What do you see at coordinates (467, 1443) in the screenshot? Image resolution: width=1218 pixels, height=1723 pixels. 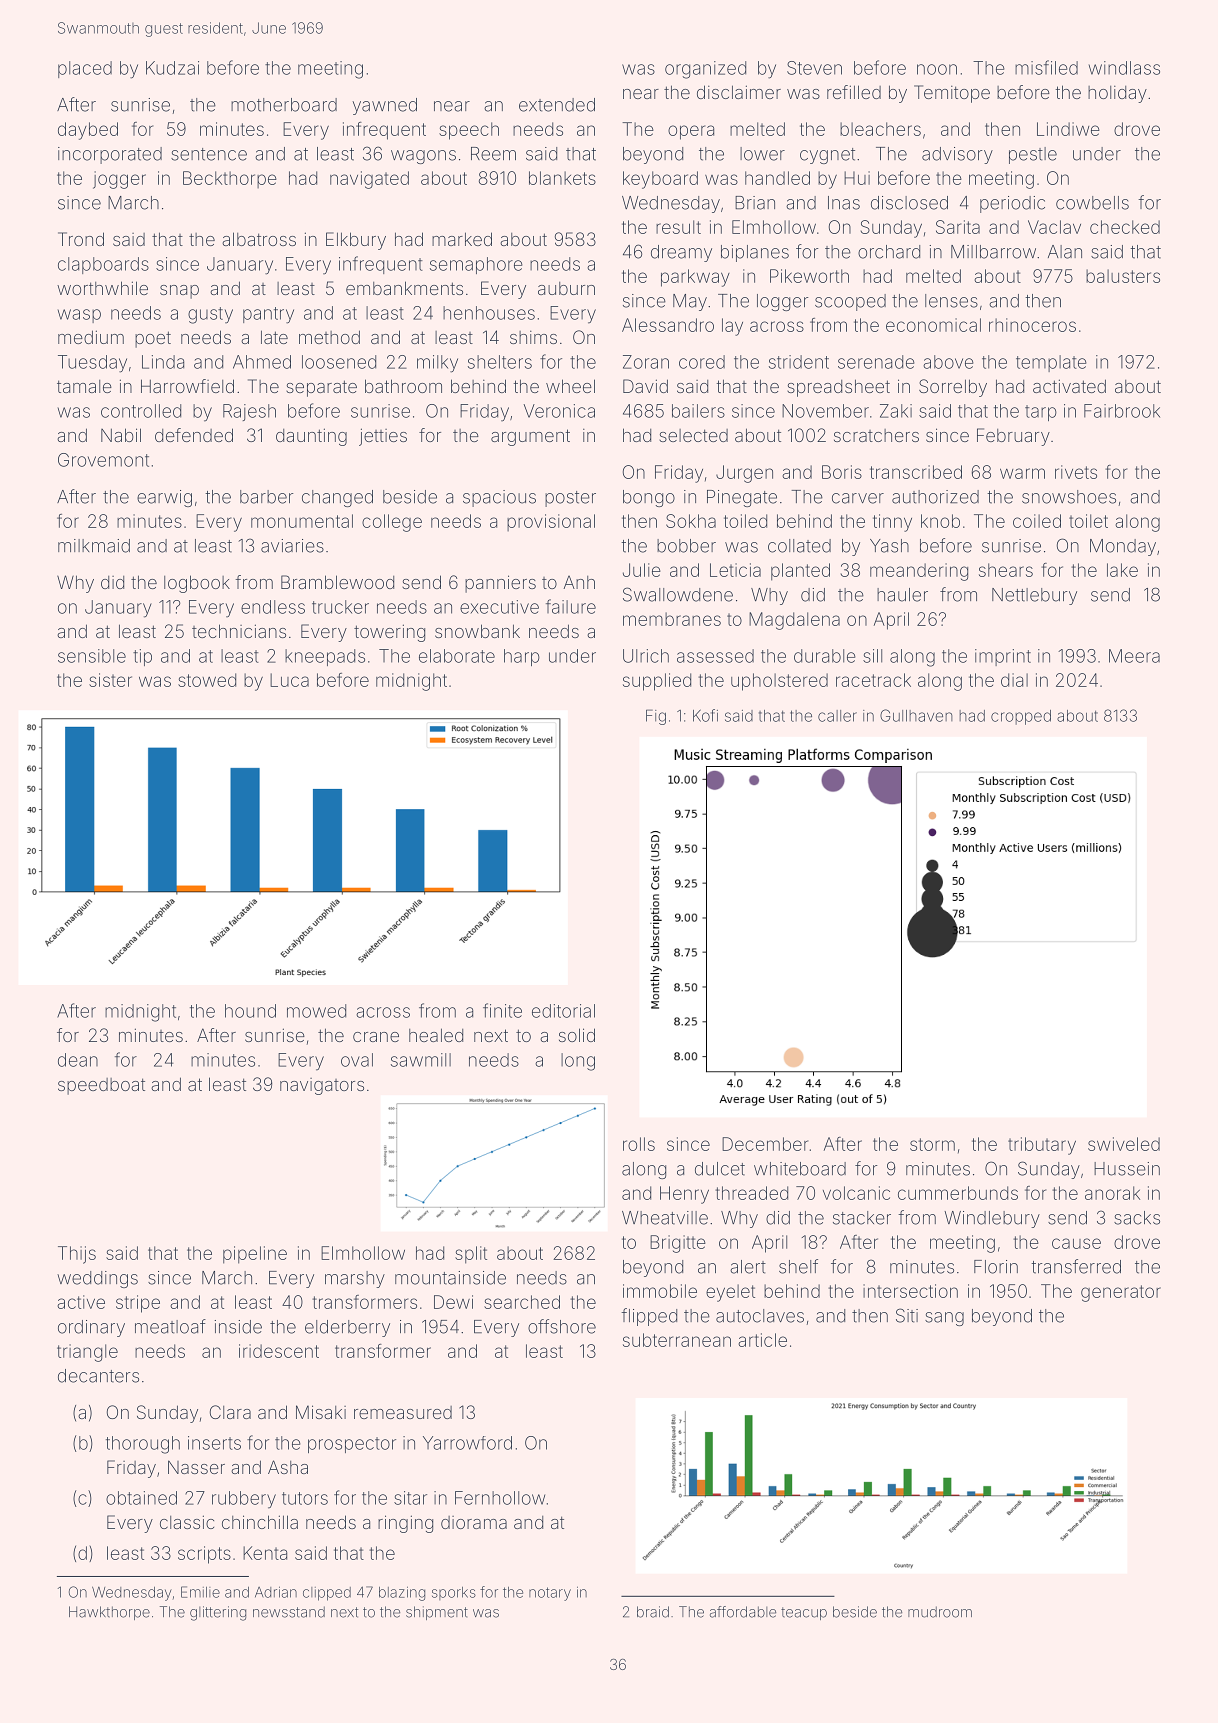 I see `Yarrowford` at bounding box center [467, 1443].
